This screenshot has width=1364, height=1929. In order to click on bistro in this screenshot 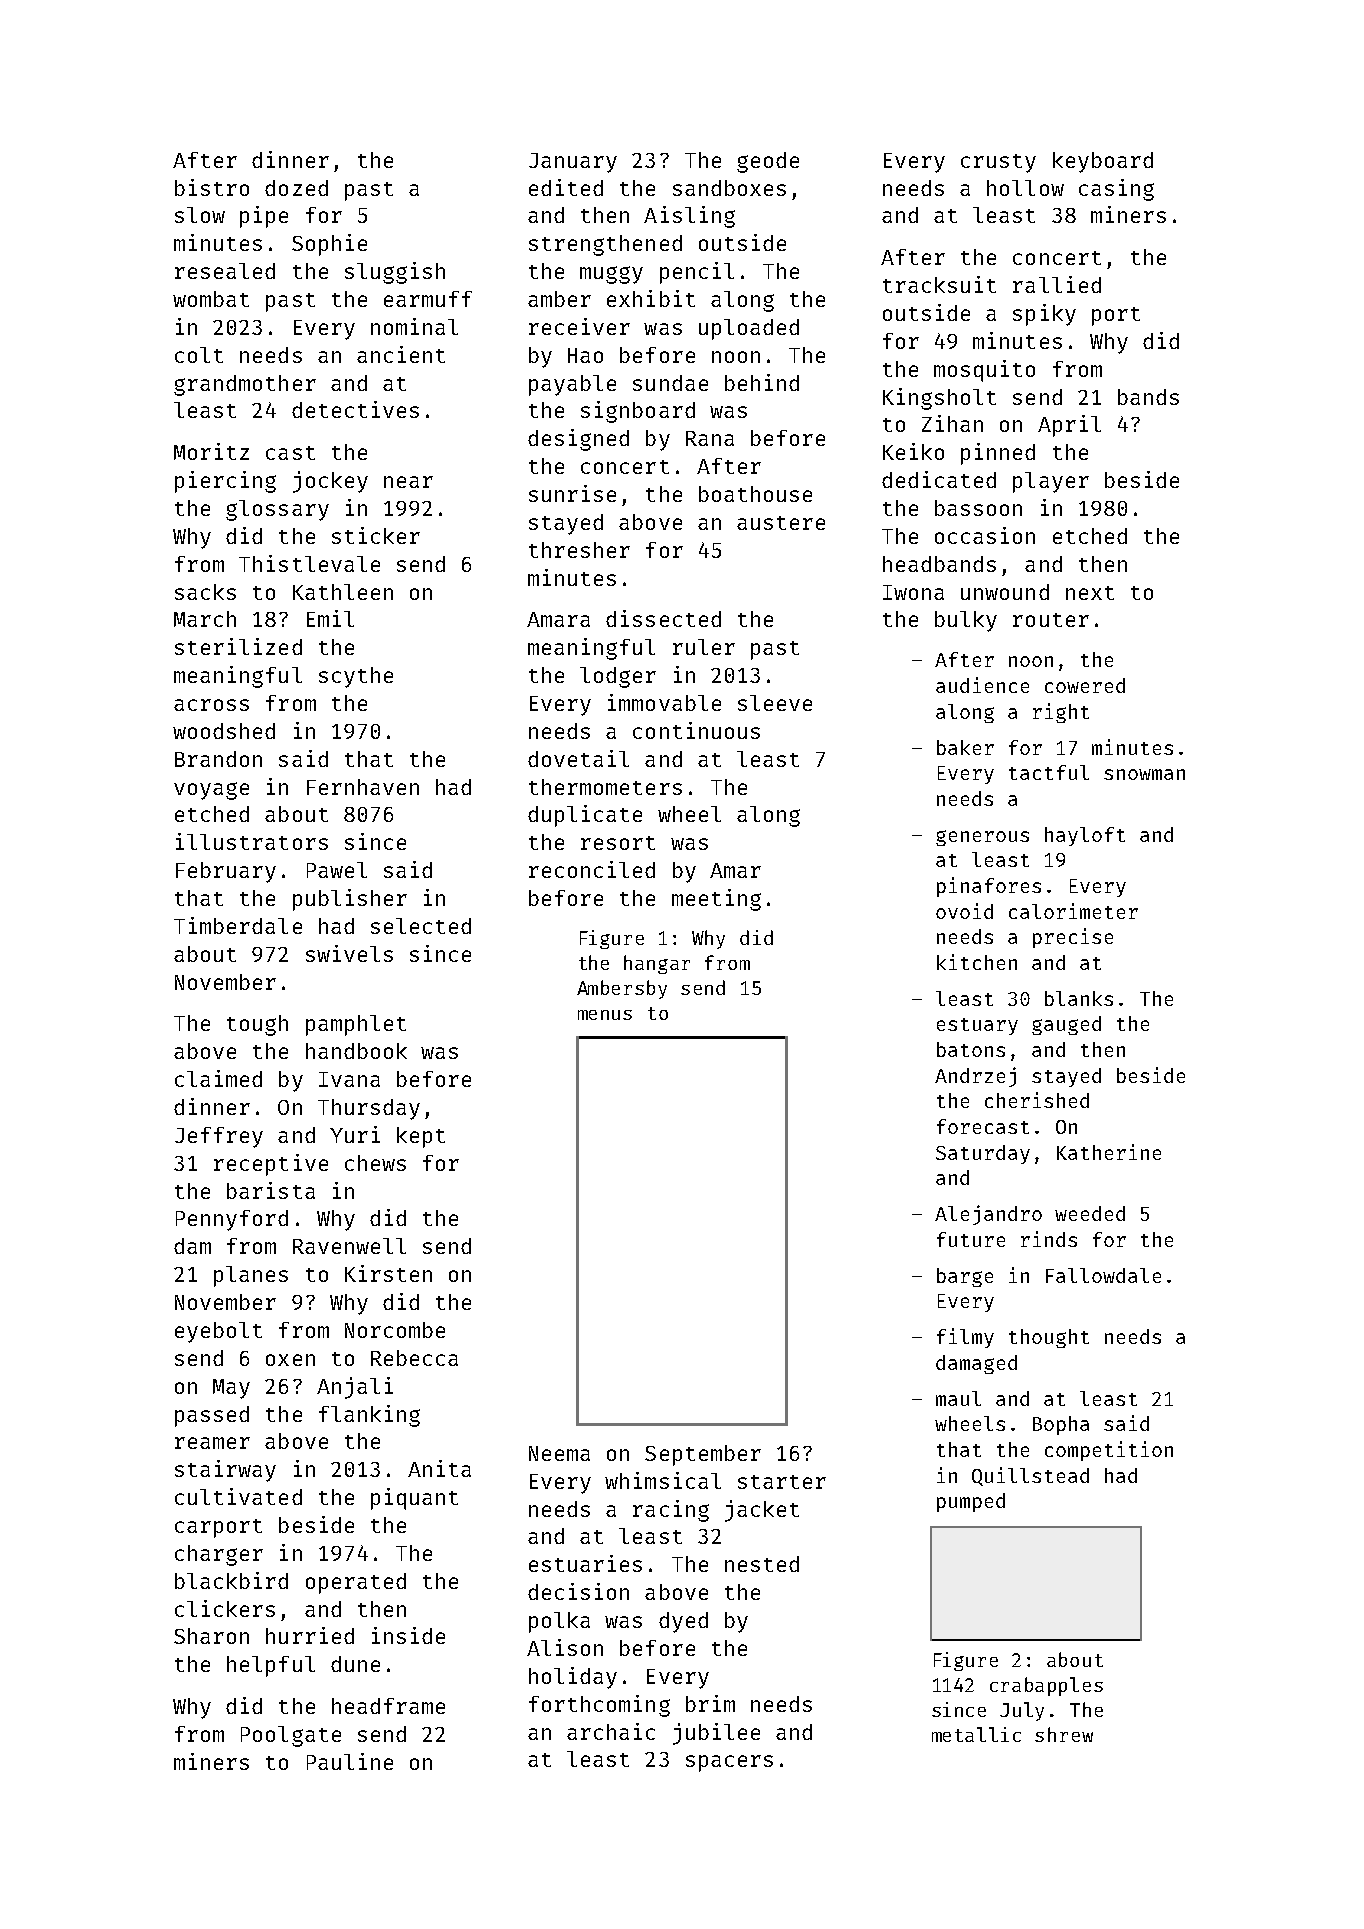, I will do `click(212, 187)`.
